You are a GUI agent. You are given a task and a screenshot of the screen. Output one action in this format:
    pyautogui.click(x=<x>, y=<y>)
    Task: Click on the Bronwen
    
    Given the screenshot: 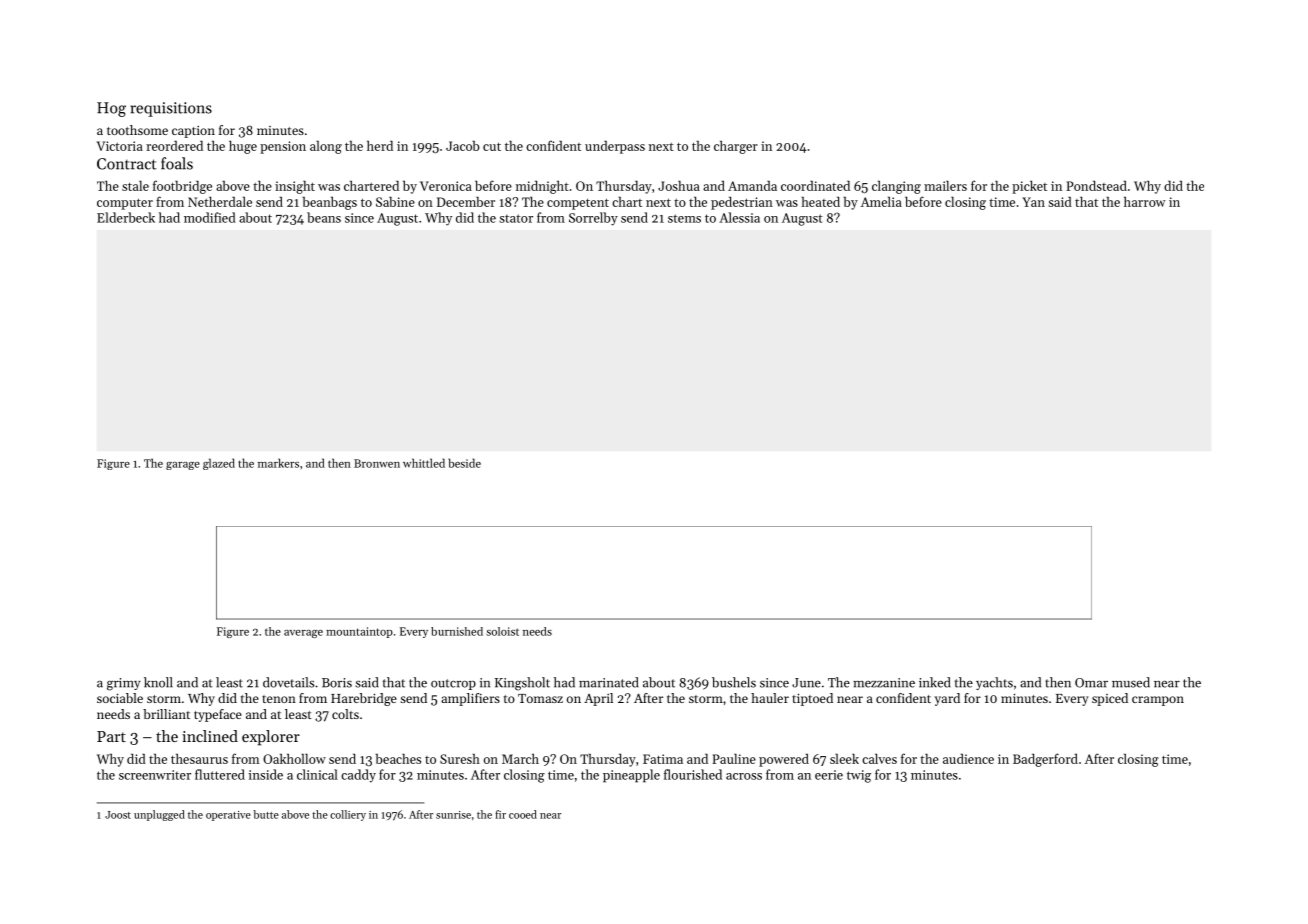 What is the action you would take?
    pyautogui.click(x=377, y=463)
